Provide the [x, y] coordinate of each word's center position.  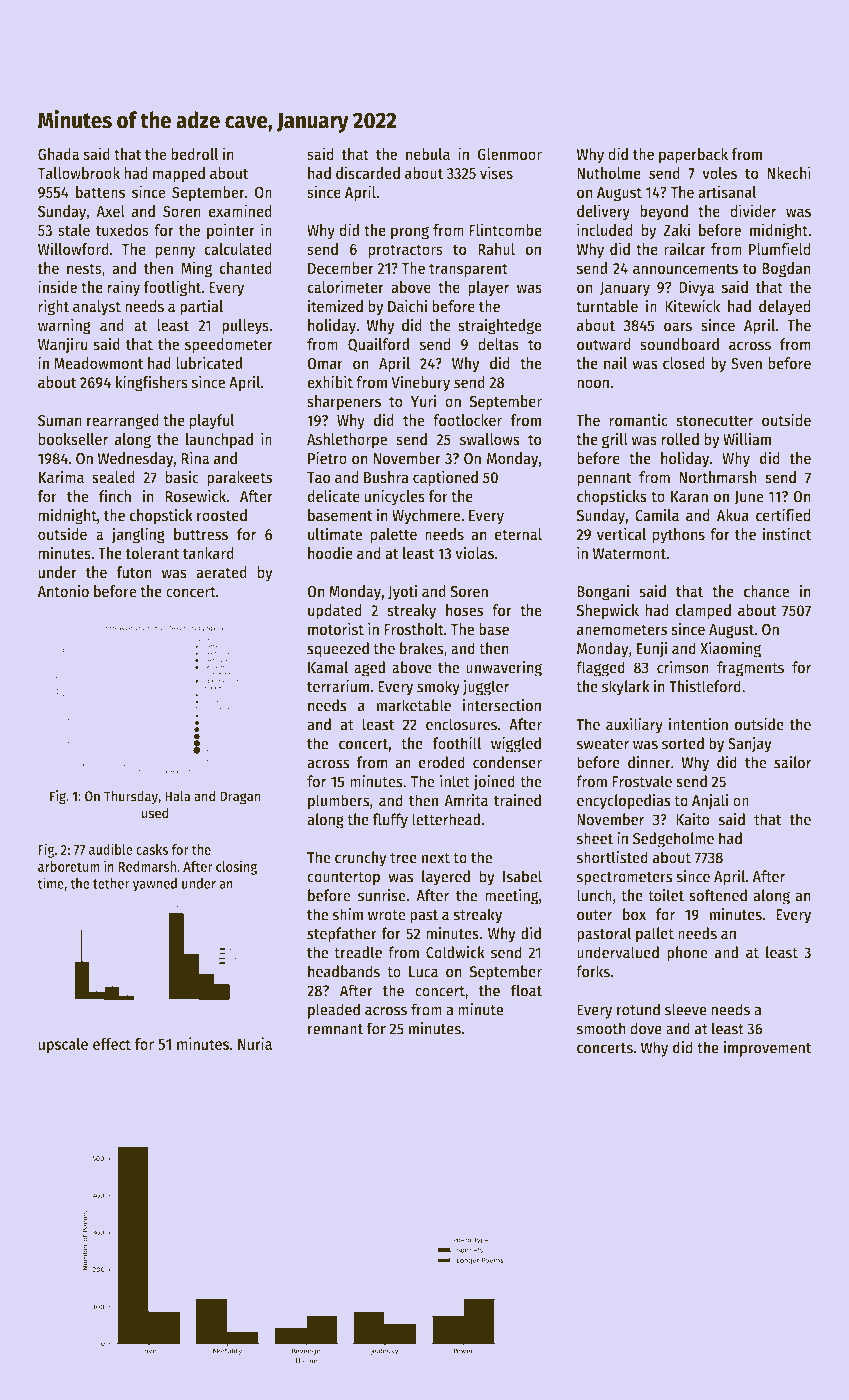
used [155, 813]
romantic [638, 420]
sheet [594, 838]
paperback [693, 156]
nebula [428, 154]
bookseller [73, 439]
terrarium [338, 686]
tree [403, 858]
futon [134, 572]
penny [175, 252]
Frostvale [642, 781]
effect [112, 1044]
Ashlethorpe [347, 441]
